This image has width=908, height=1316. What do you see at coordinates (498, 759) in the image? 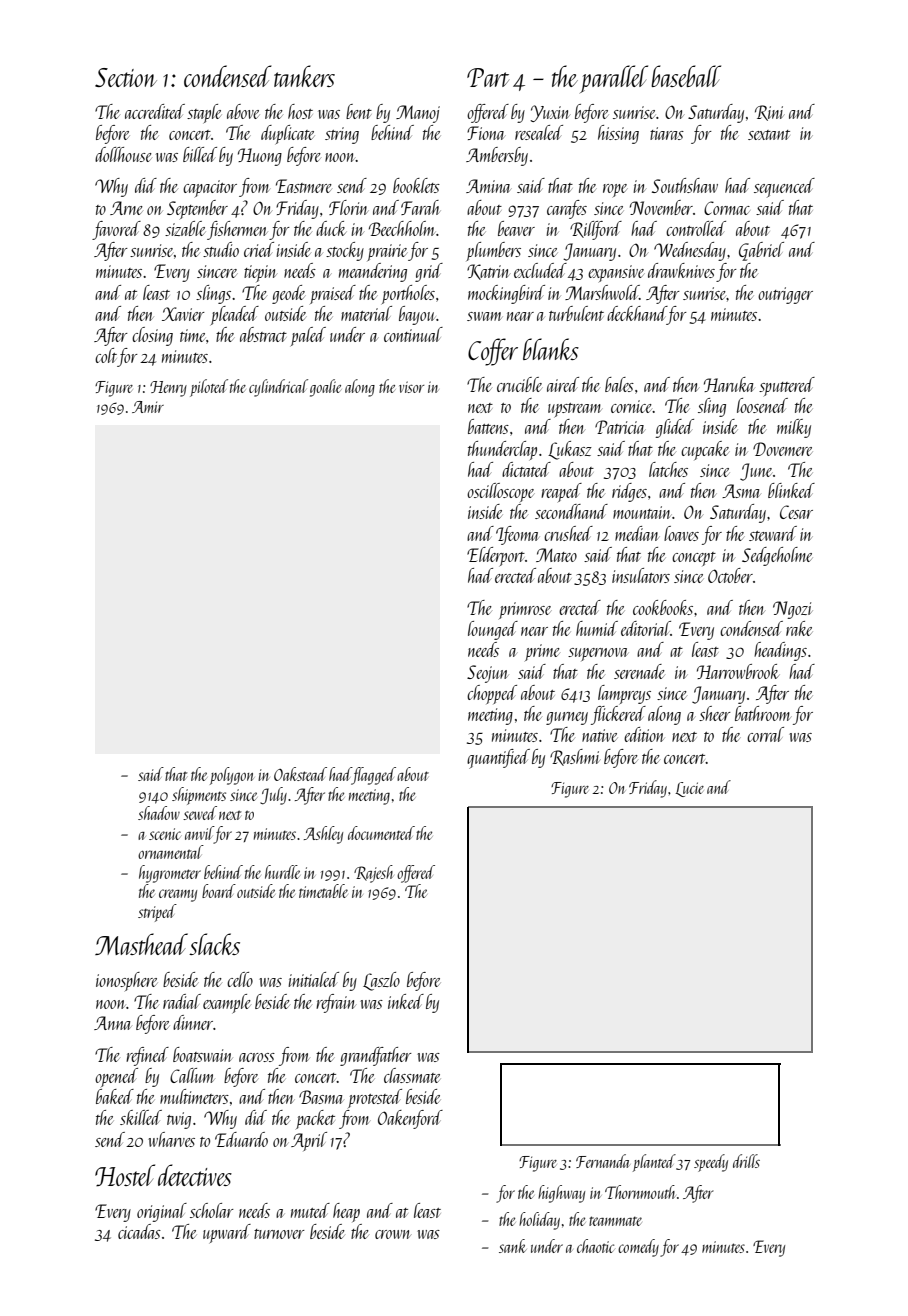
I see `quantified` at bounding box center [498, 759].
